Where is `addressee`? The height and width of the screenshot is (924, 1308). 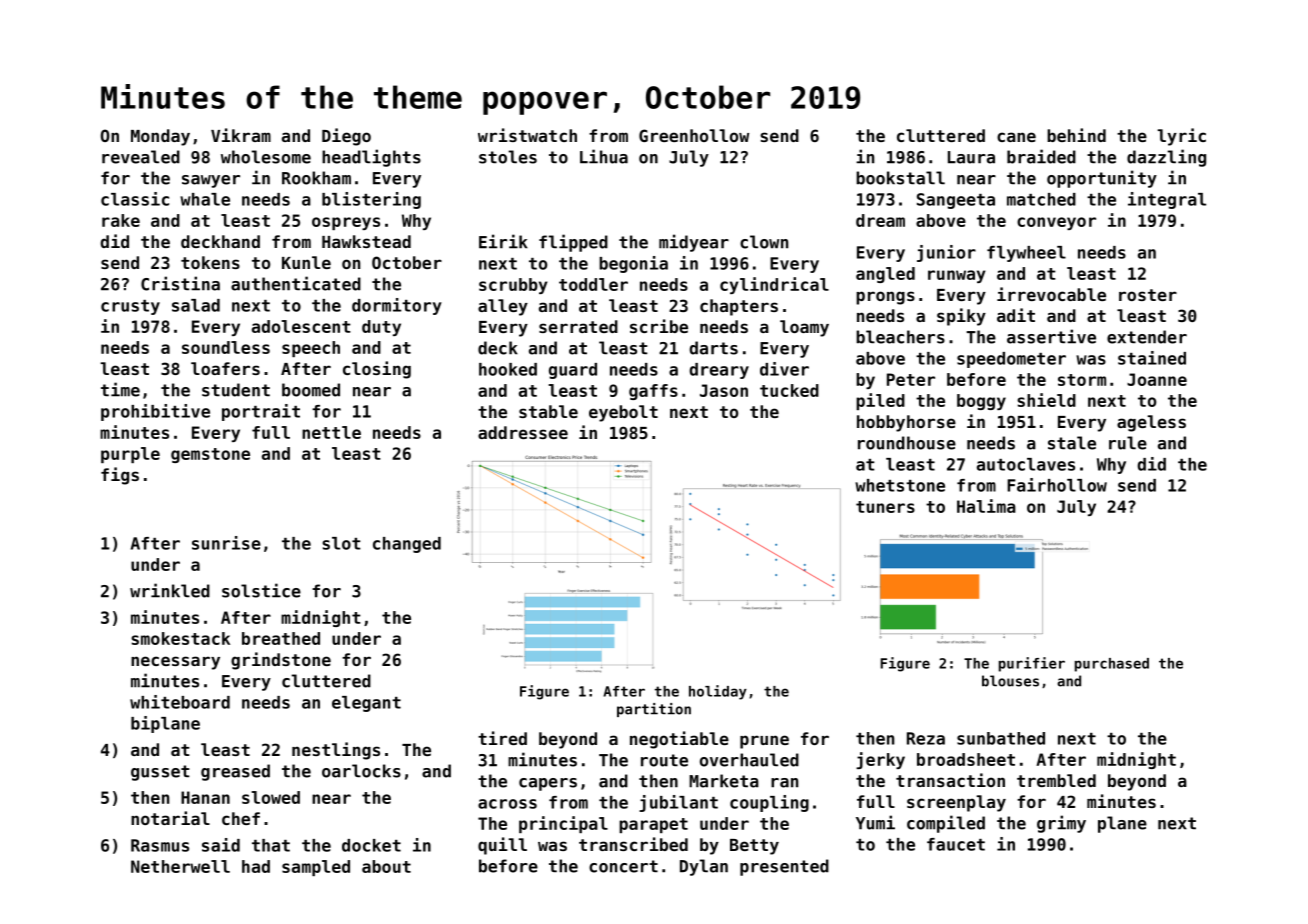
addressee is located at coordinates (523, 432).
